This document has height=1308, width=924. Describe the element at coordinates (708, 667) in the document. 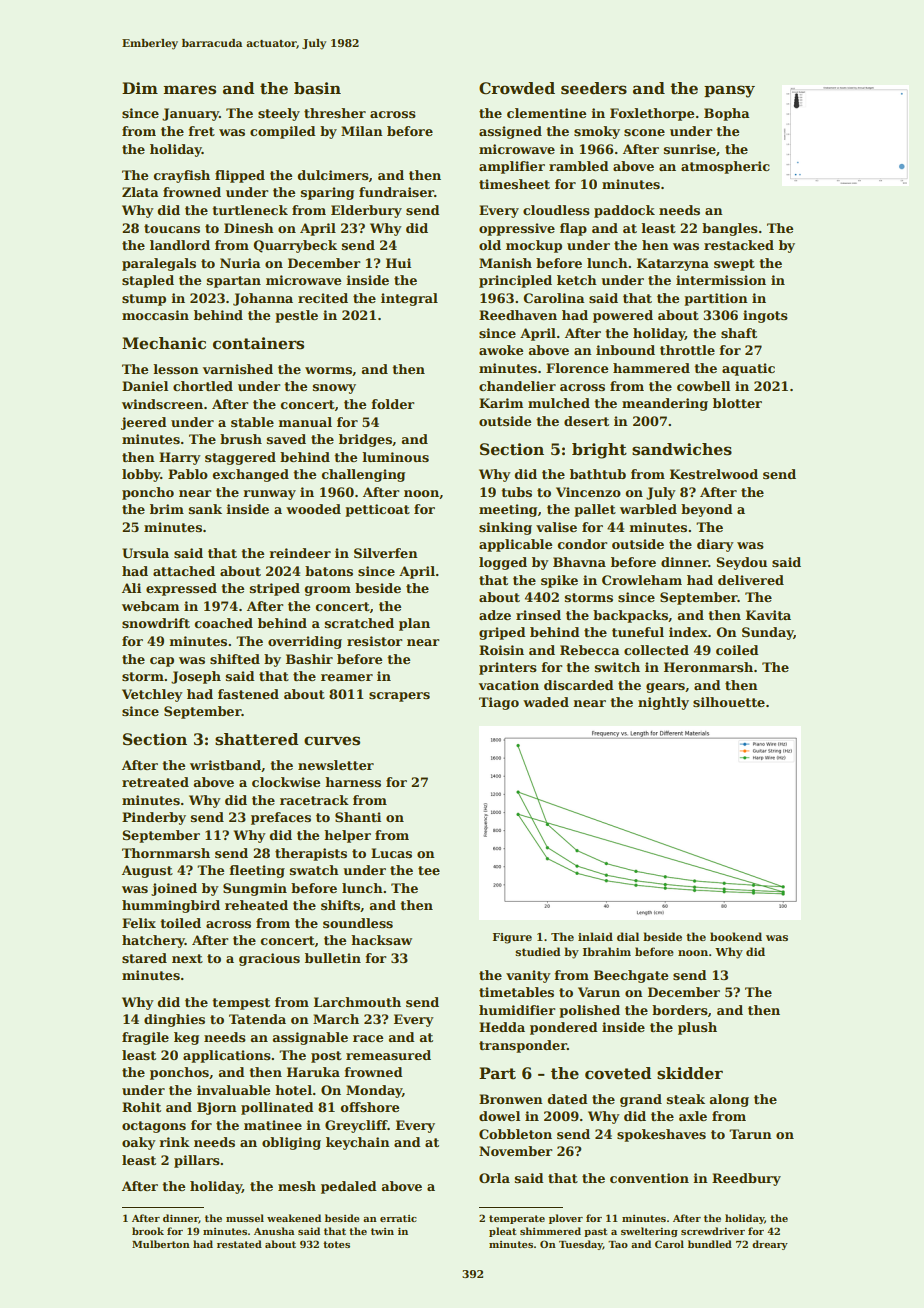

I see `Heronmarsh` at that location.
